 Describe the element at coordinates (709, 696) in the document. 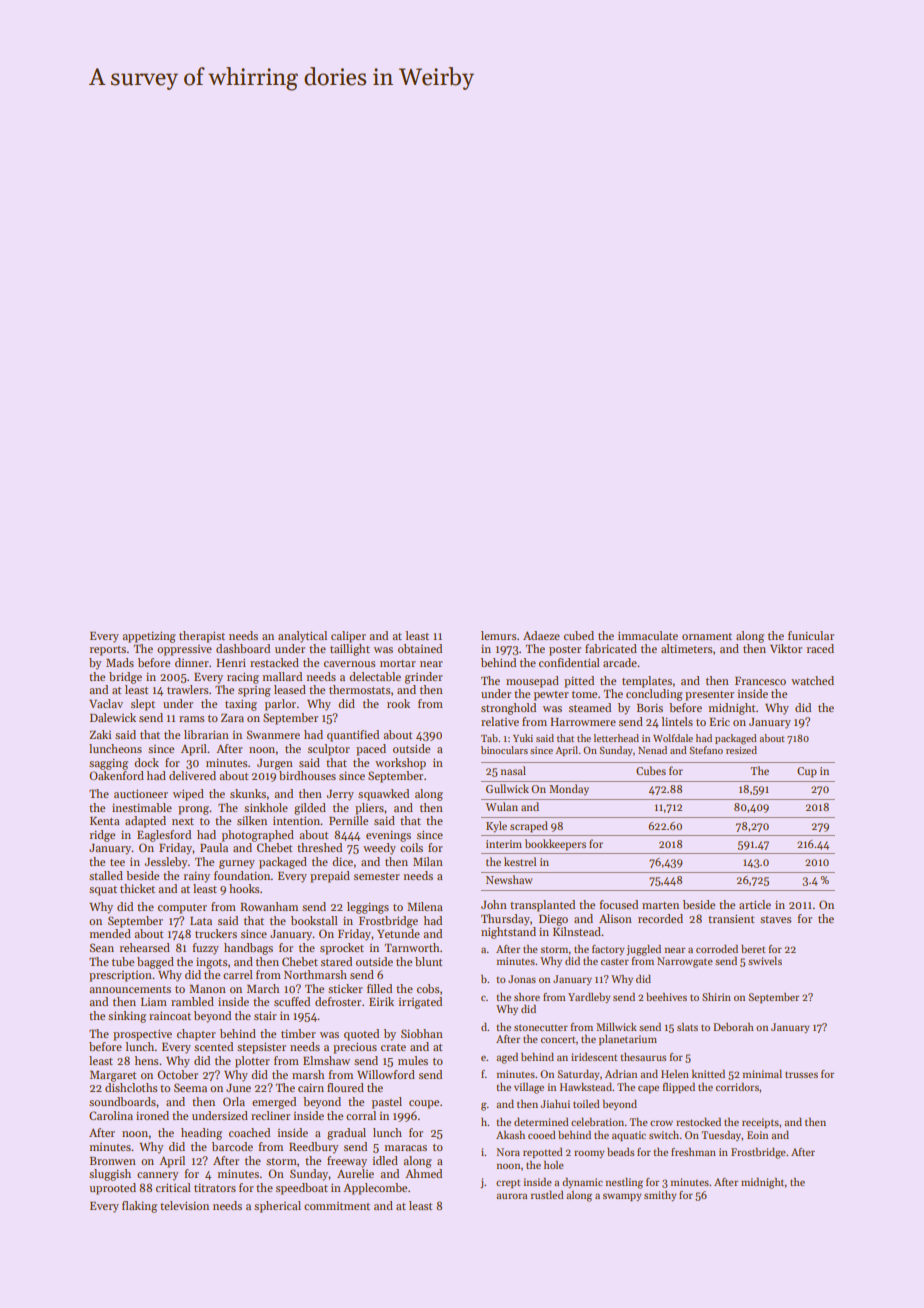

I see `presenter` at that location.
